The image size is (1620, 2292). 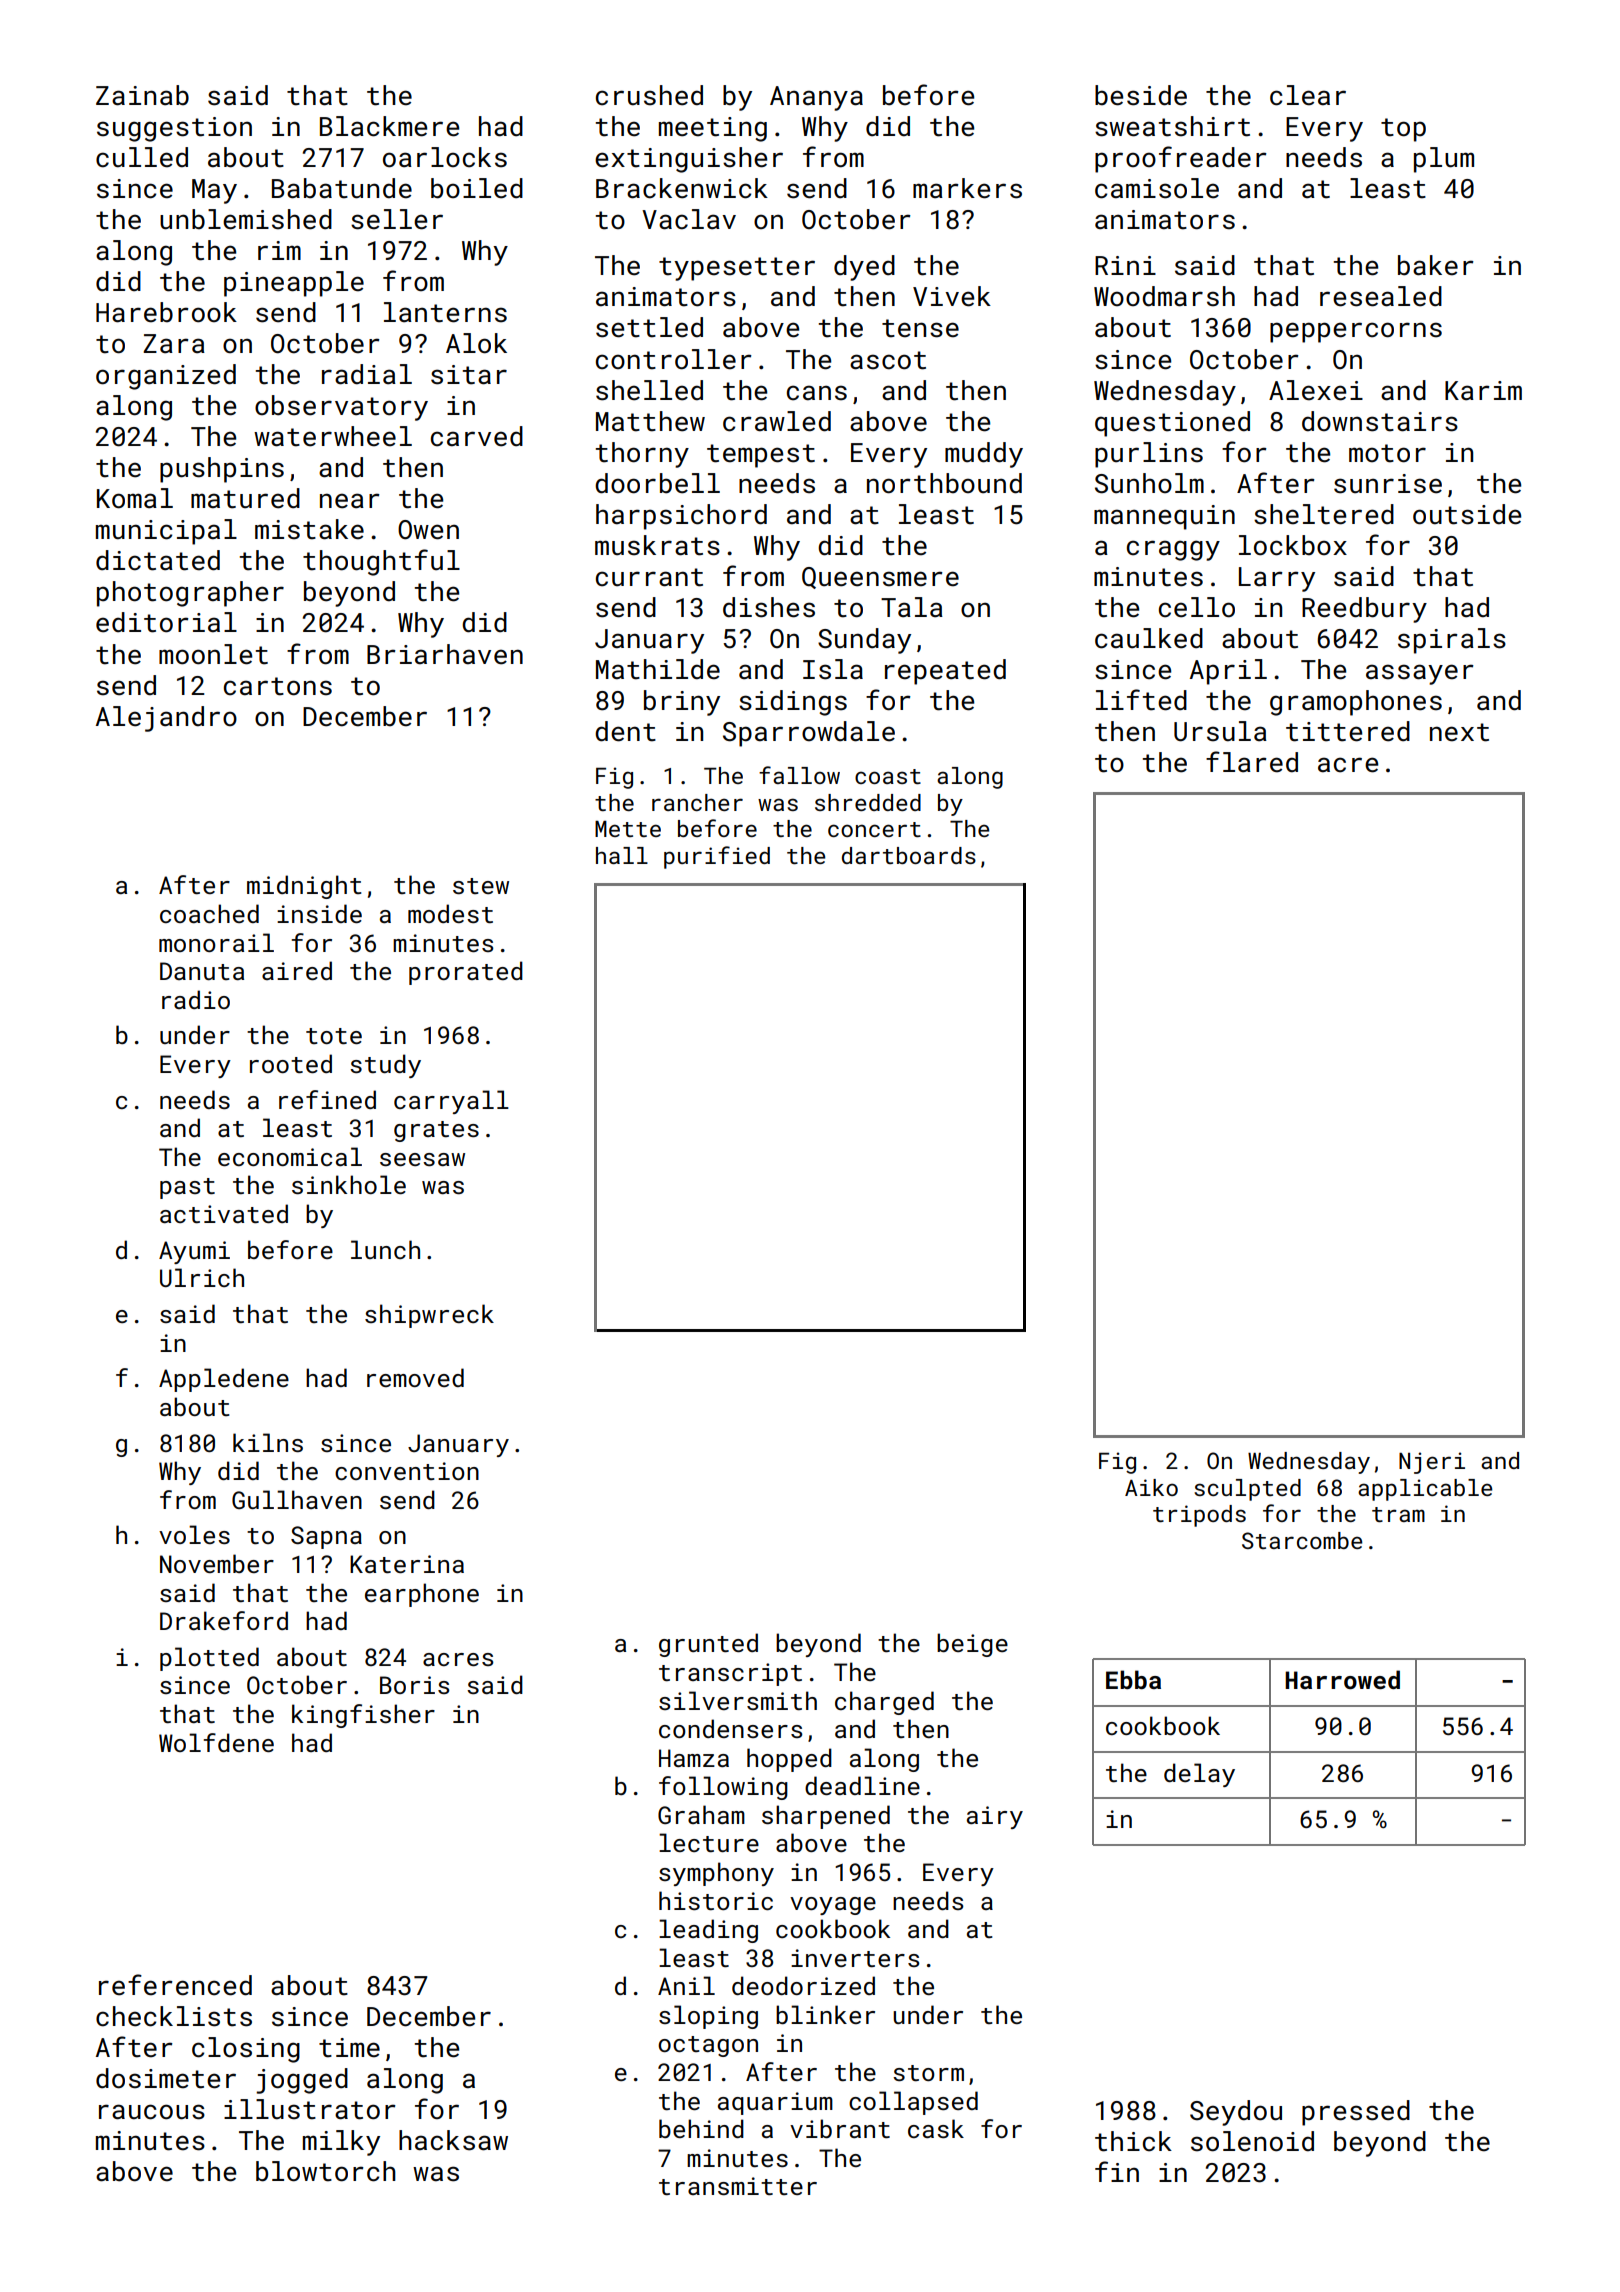 What do you see at coordinates (1172, 424) in the screenshot?
I see `questioned` at bounding box center [1172, 424].
